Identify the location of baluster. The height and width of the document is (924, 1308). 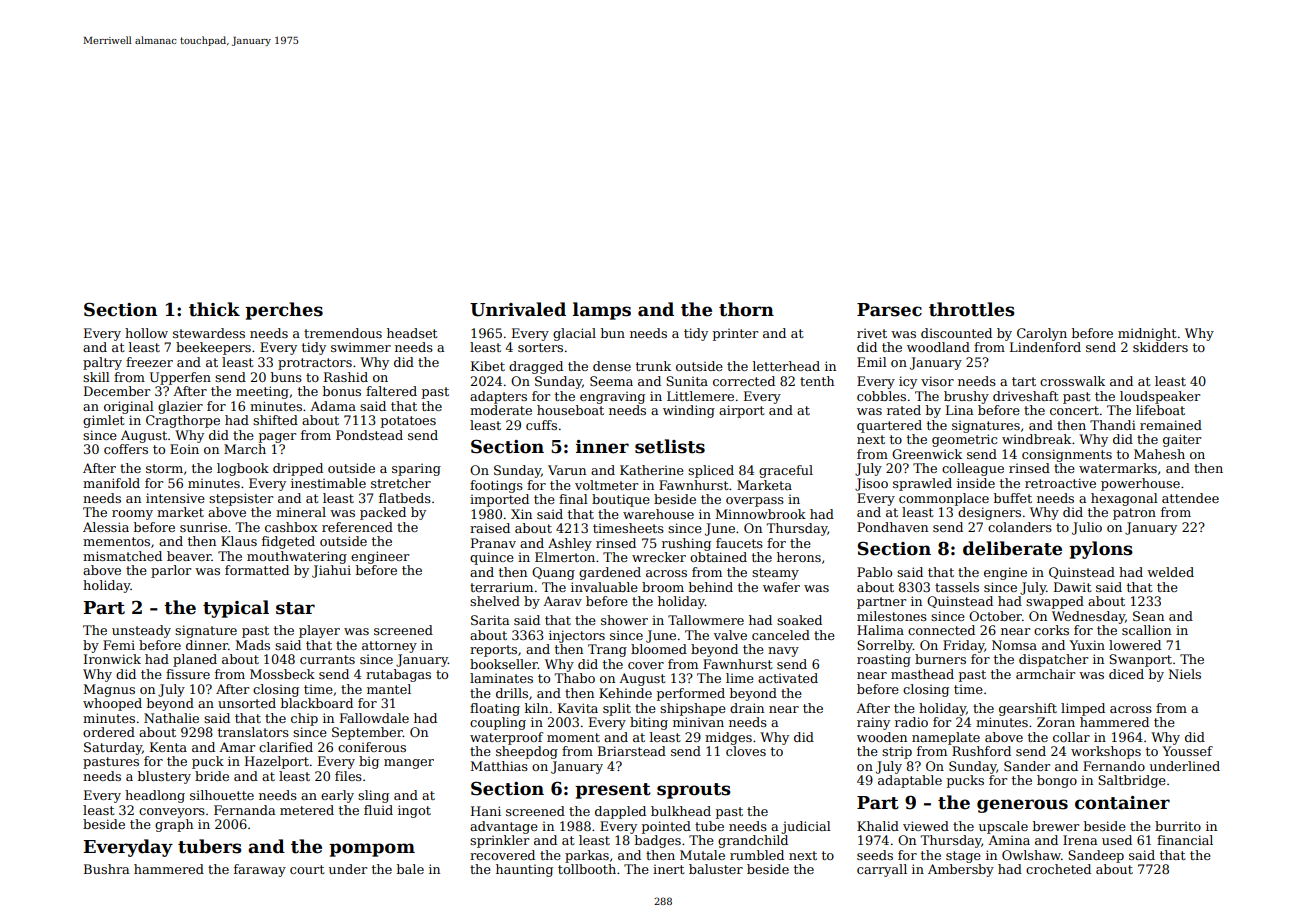
(716, 869).
